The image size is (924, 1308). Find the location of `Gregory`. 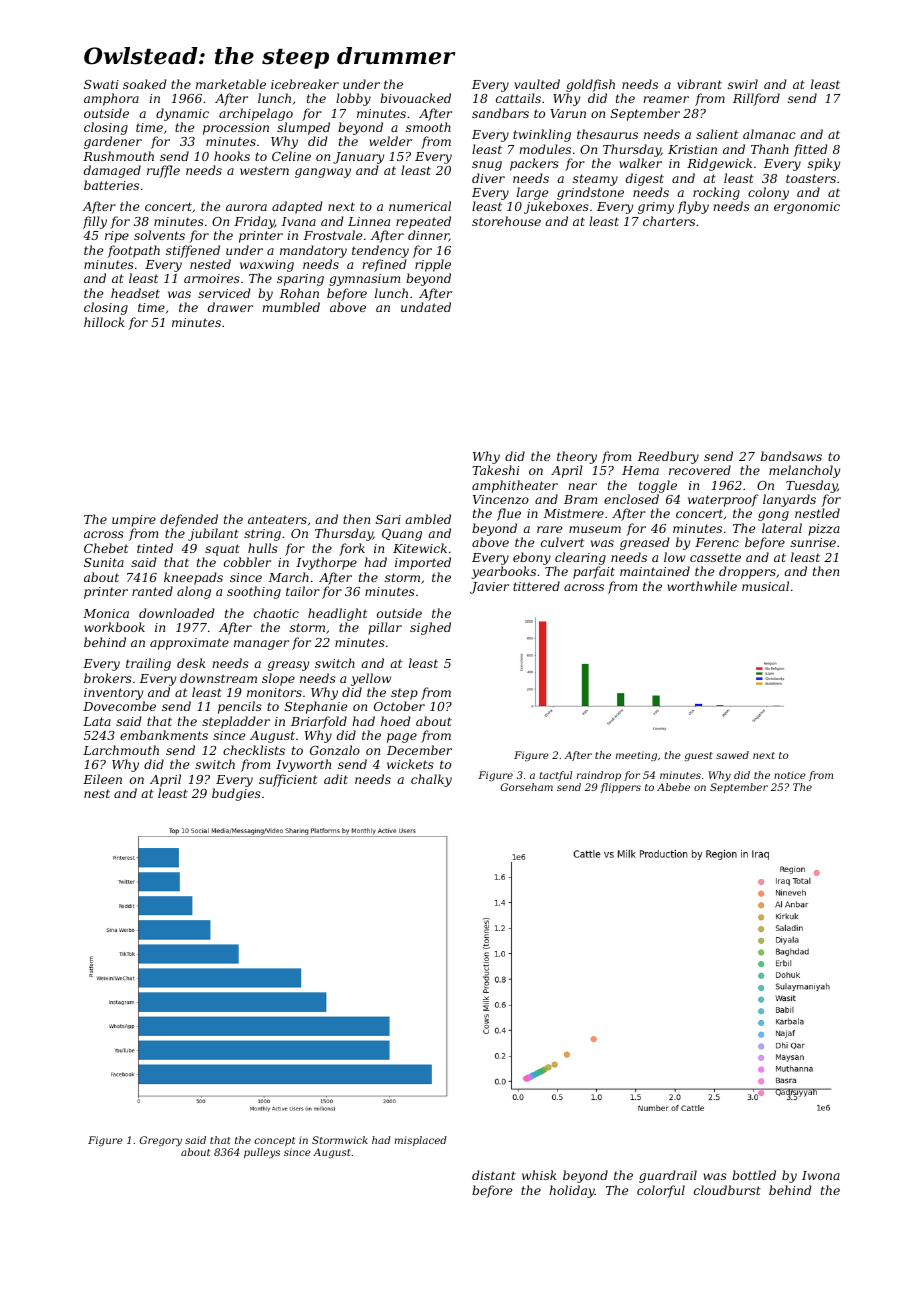

Gregory is located at coordinates (161, 1141).
